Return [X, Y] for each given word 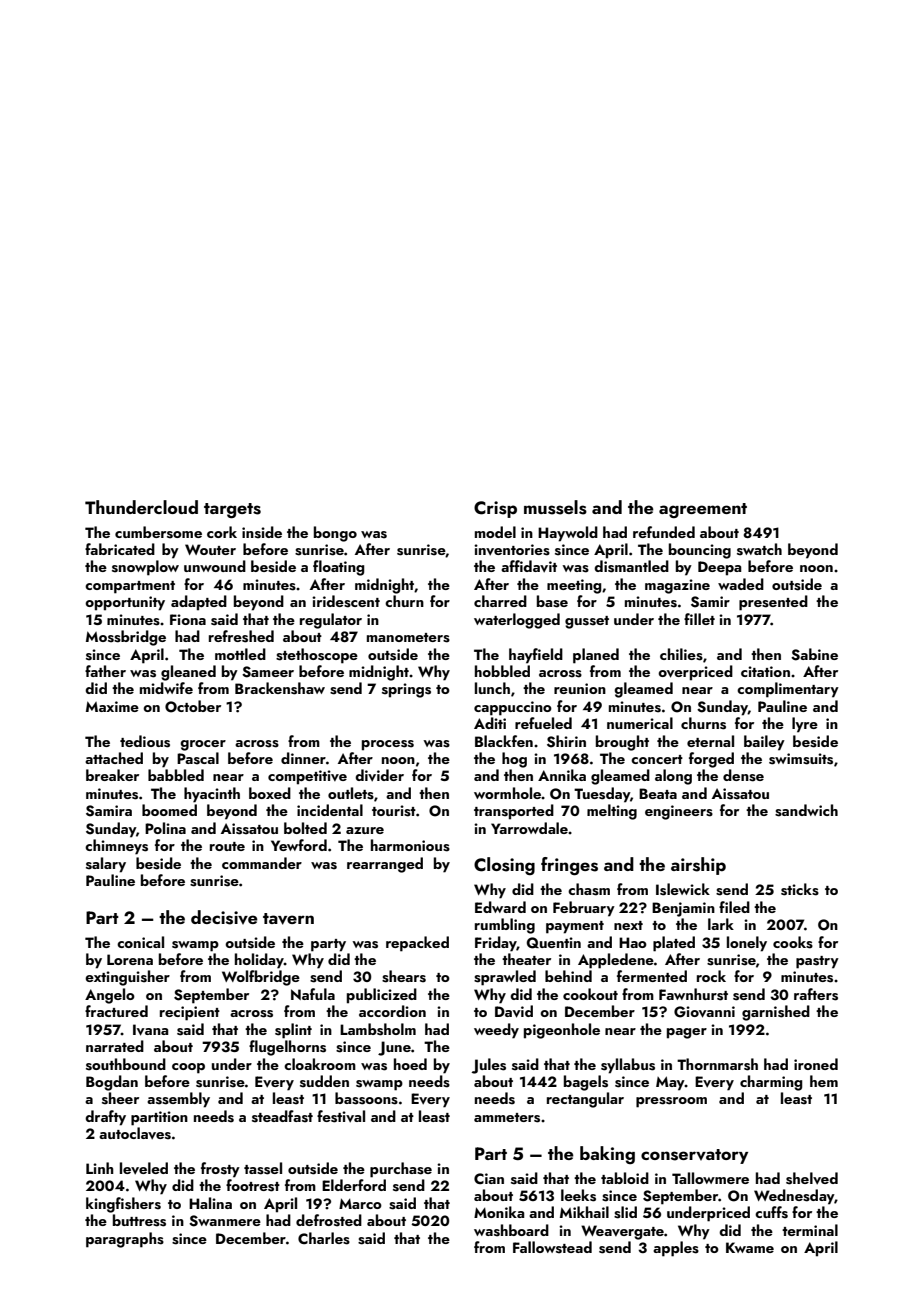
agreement [703, 510]
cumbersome [158, 532]
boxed [270, 793]
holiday [259, 961]
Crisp [495, 509]
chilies [681, 654]
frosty [220, 1170]
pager [687, 1033]
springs [406, 690]
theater [526, 959]
